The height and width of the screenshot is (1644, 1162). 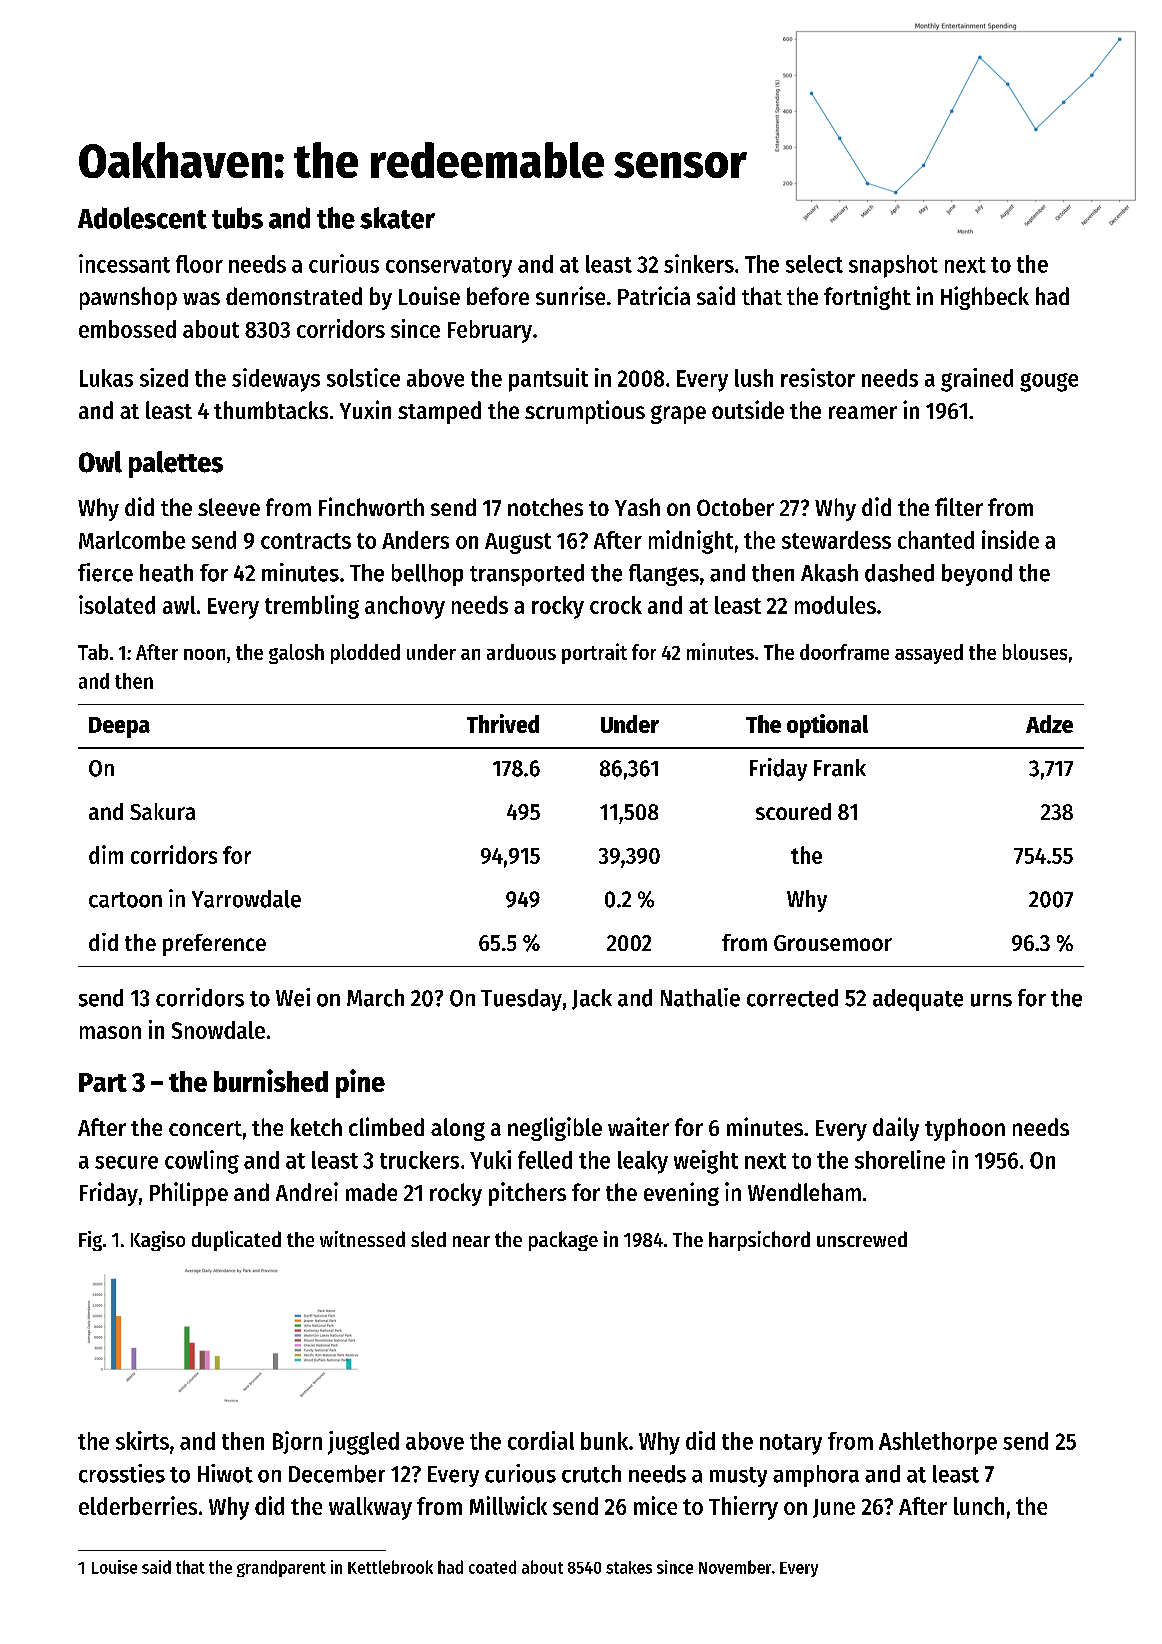 I want to click on solstice, so click(x=363, y=377).
